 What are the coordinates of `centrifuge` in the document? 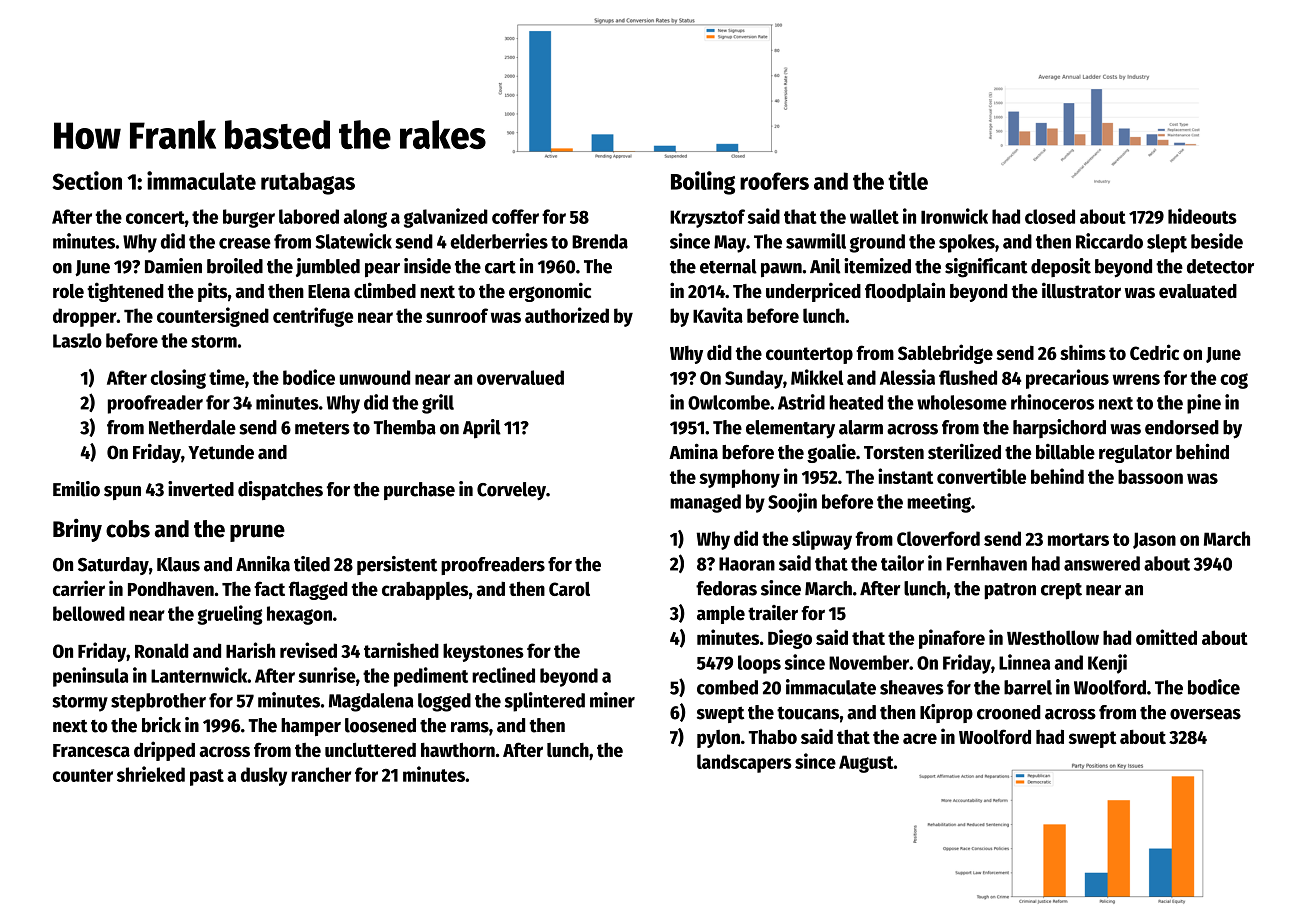 It's located at (313, 317).
